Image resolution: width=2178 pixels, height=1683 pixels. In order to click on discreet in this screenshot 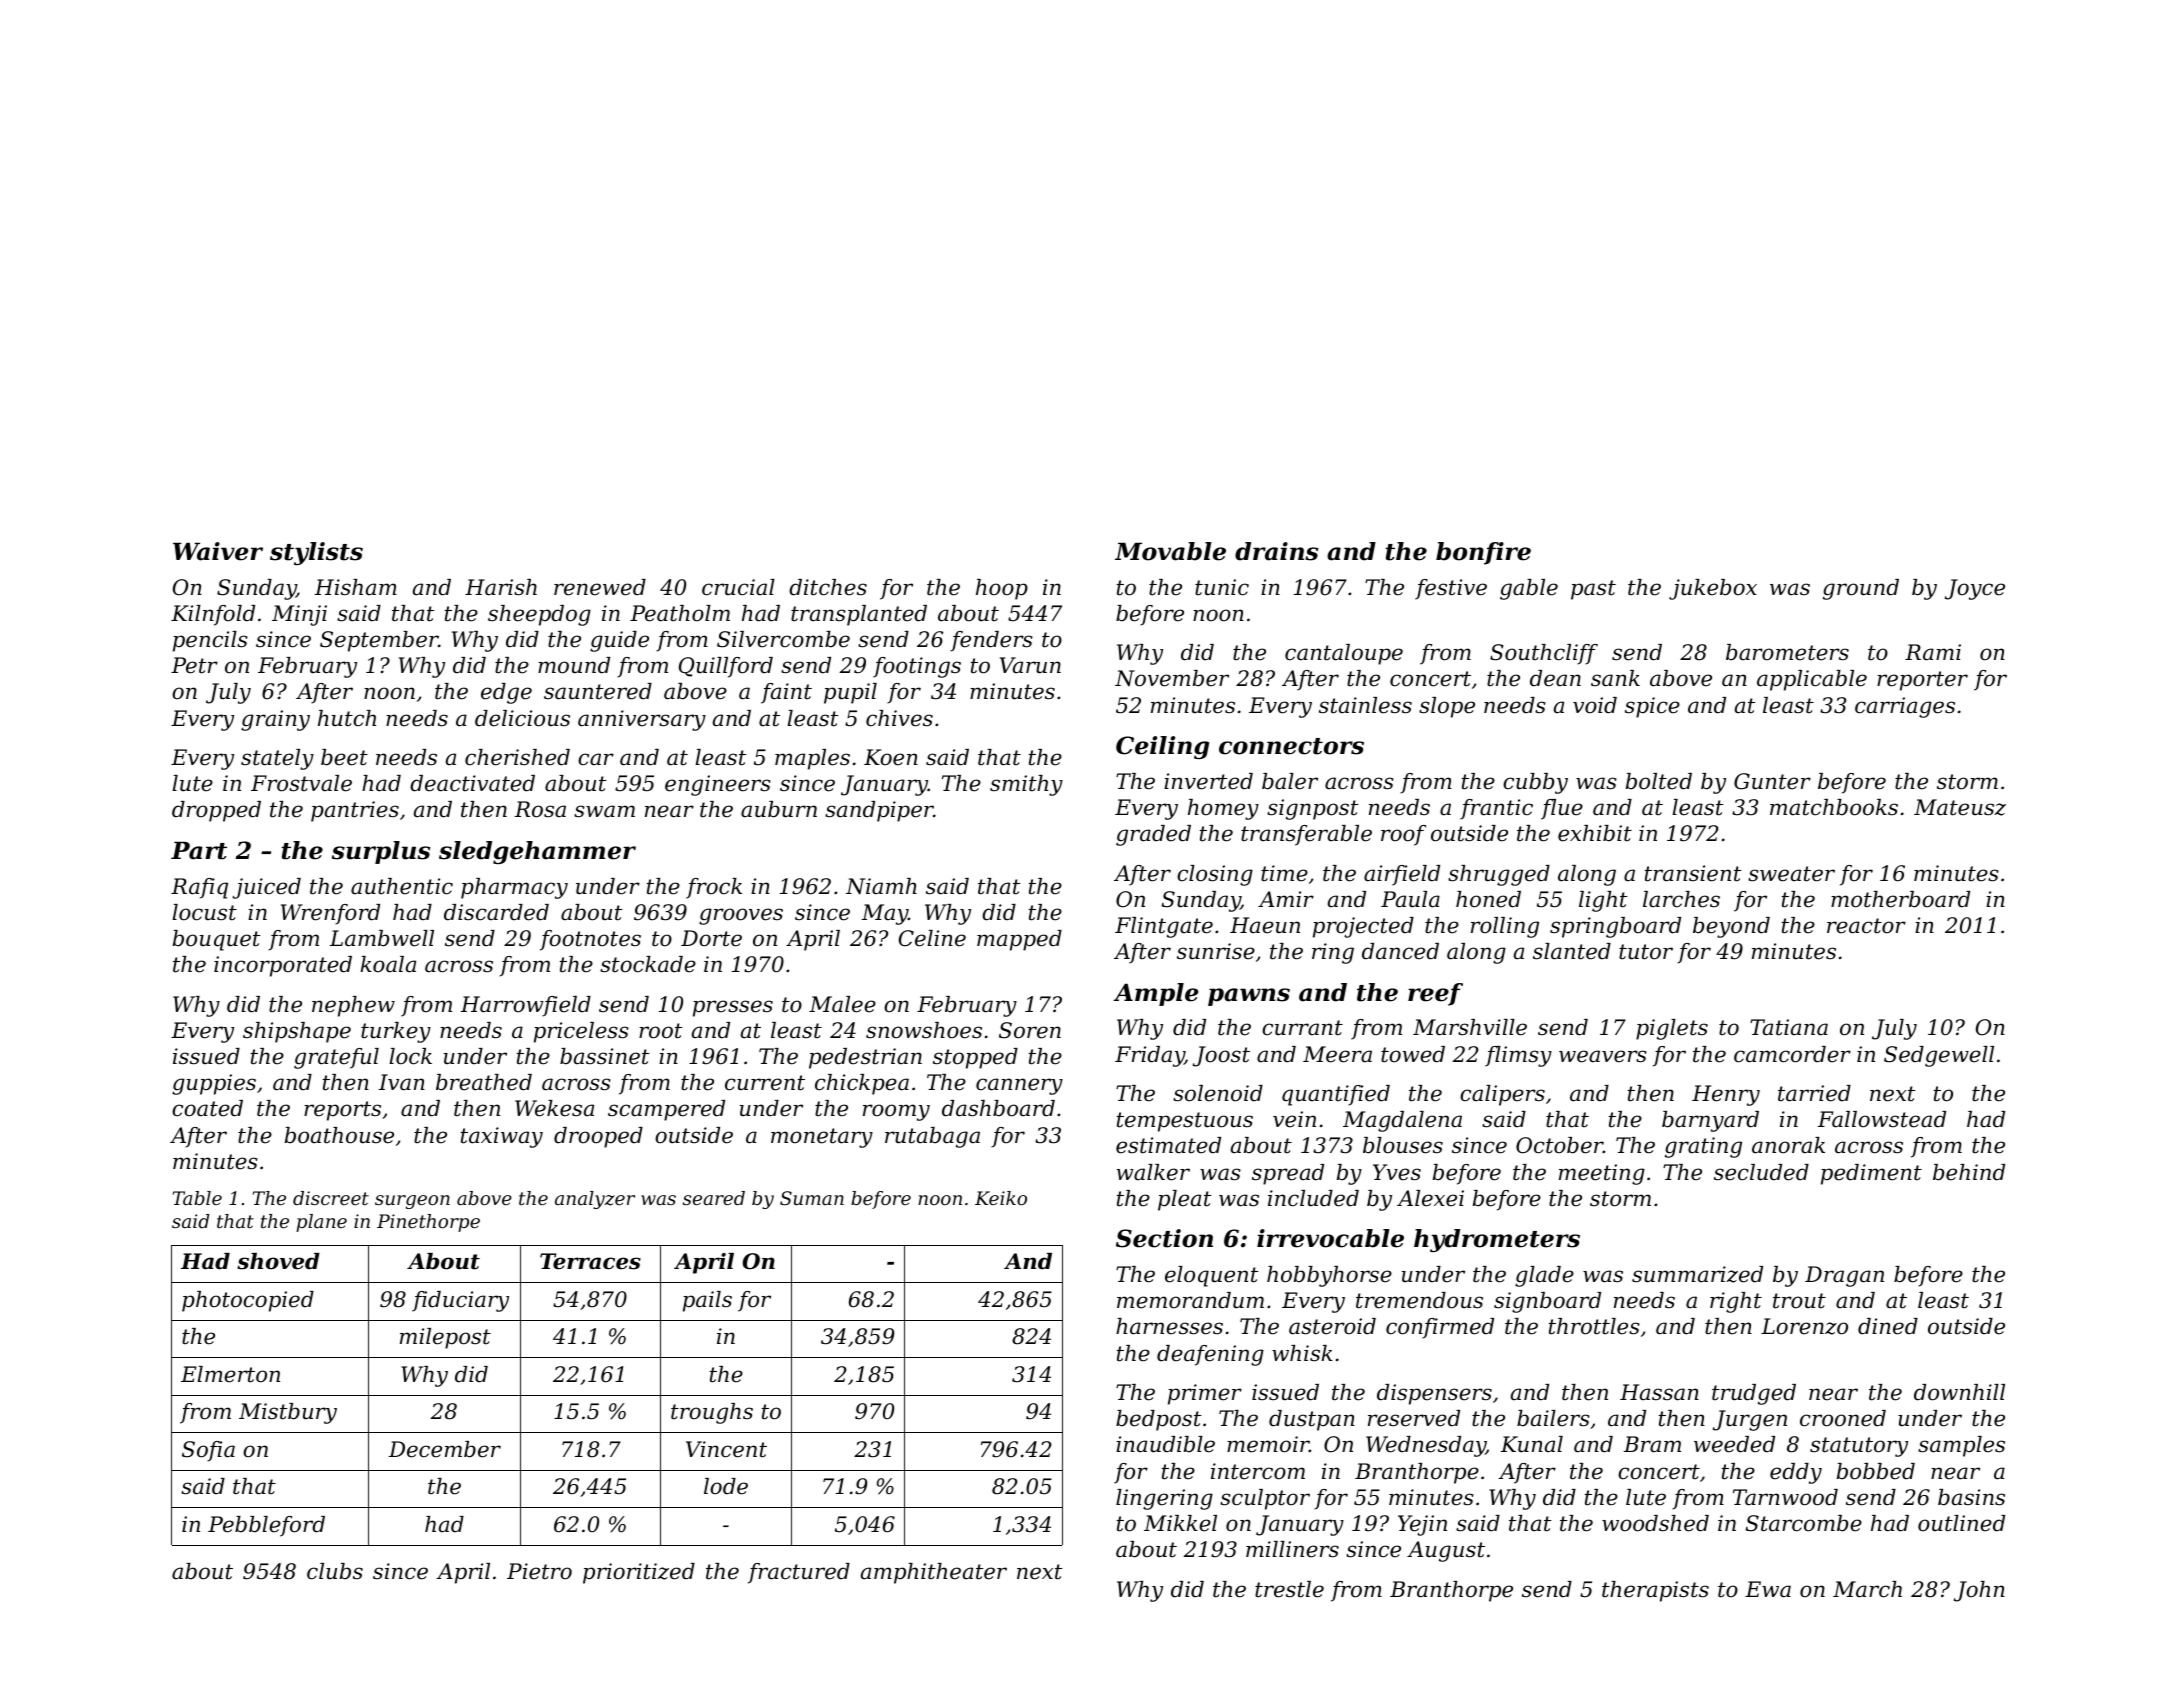, I will do `click(331, 1198)`.
